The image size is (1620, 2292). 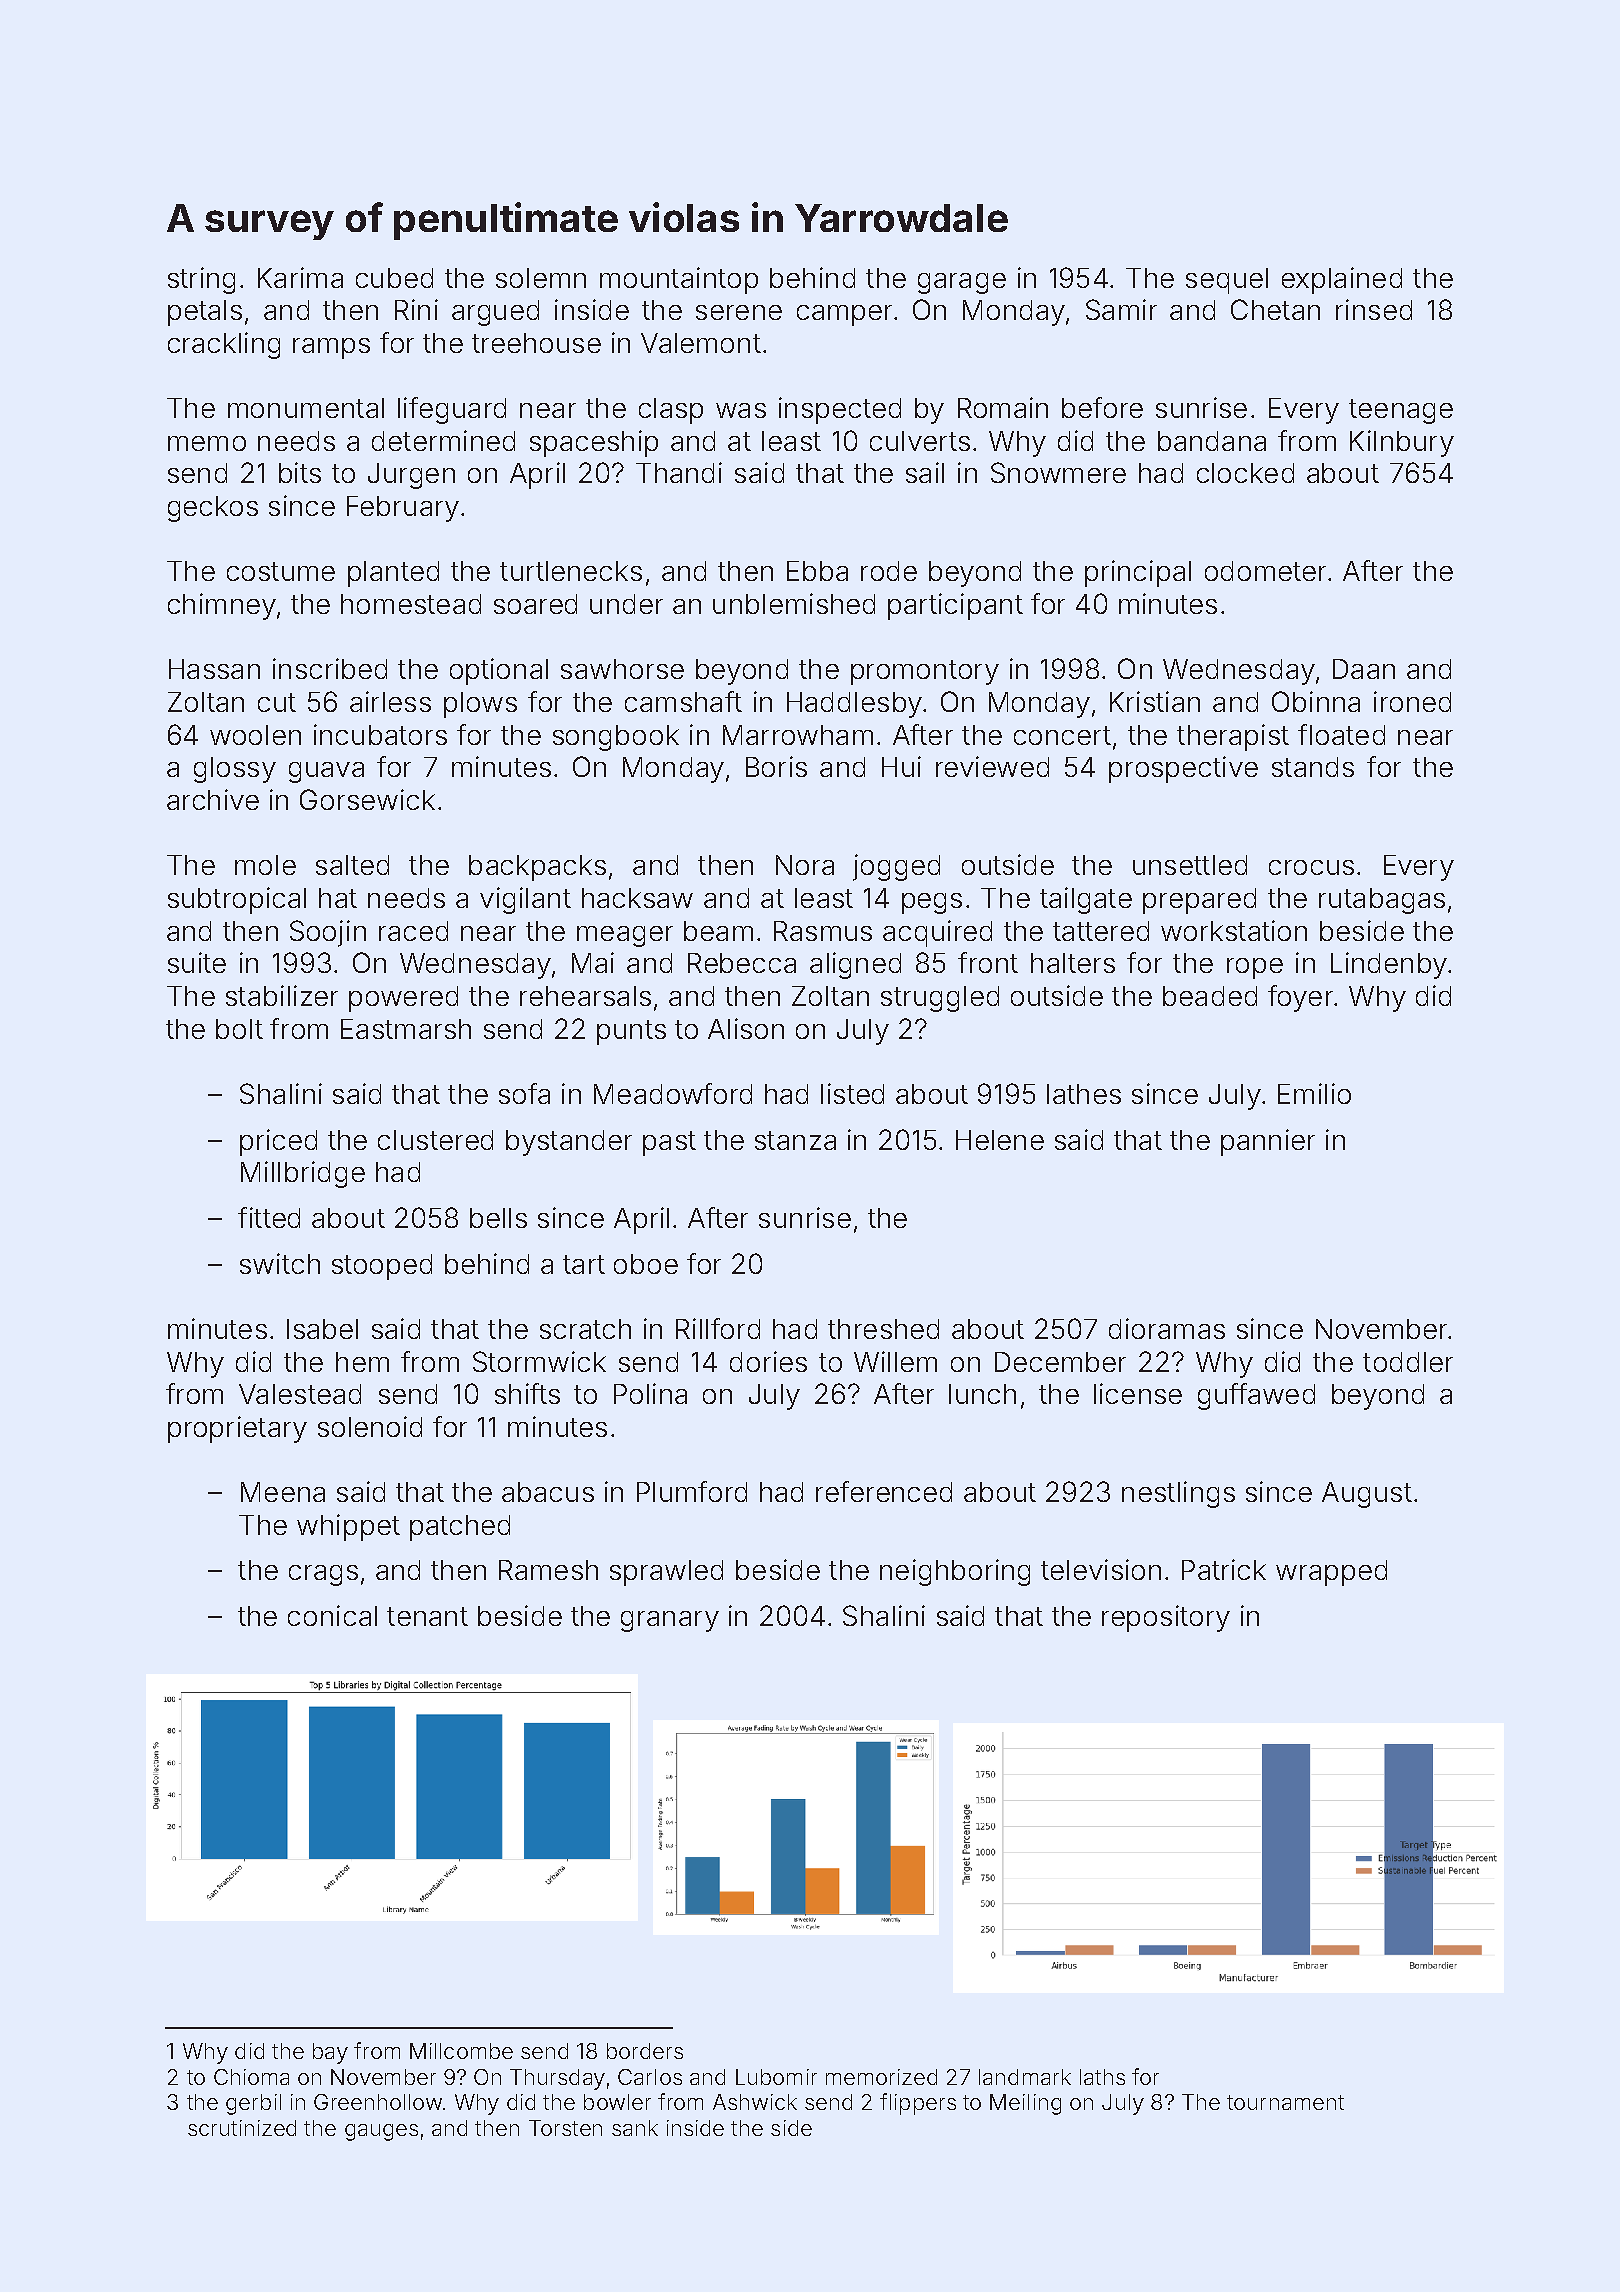 I want to click on bells, so click(x=498, y=1218).
